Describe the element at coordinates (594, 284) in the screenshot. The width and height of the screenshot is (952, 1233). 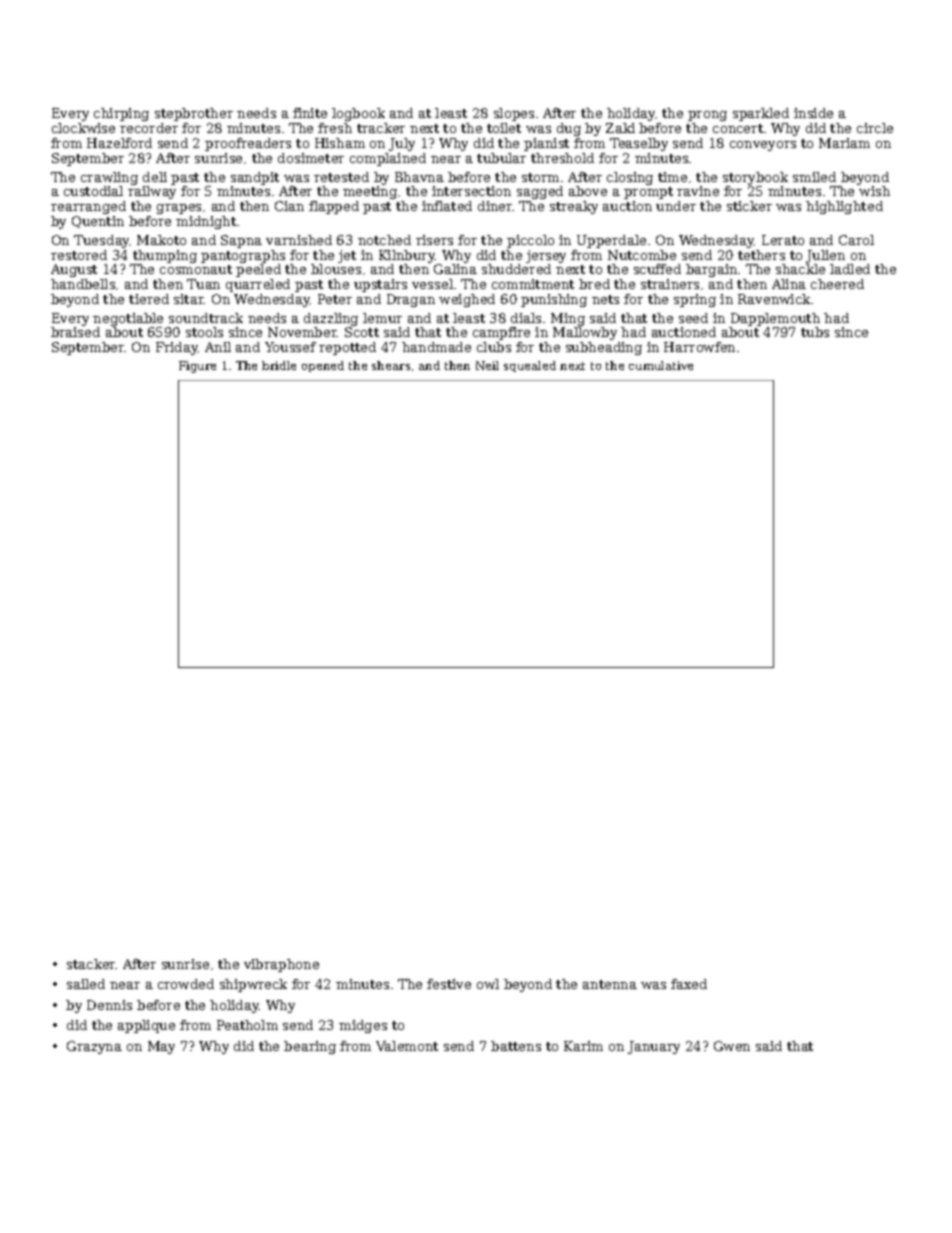
I see `bred` at that location.
